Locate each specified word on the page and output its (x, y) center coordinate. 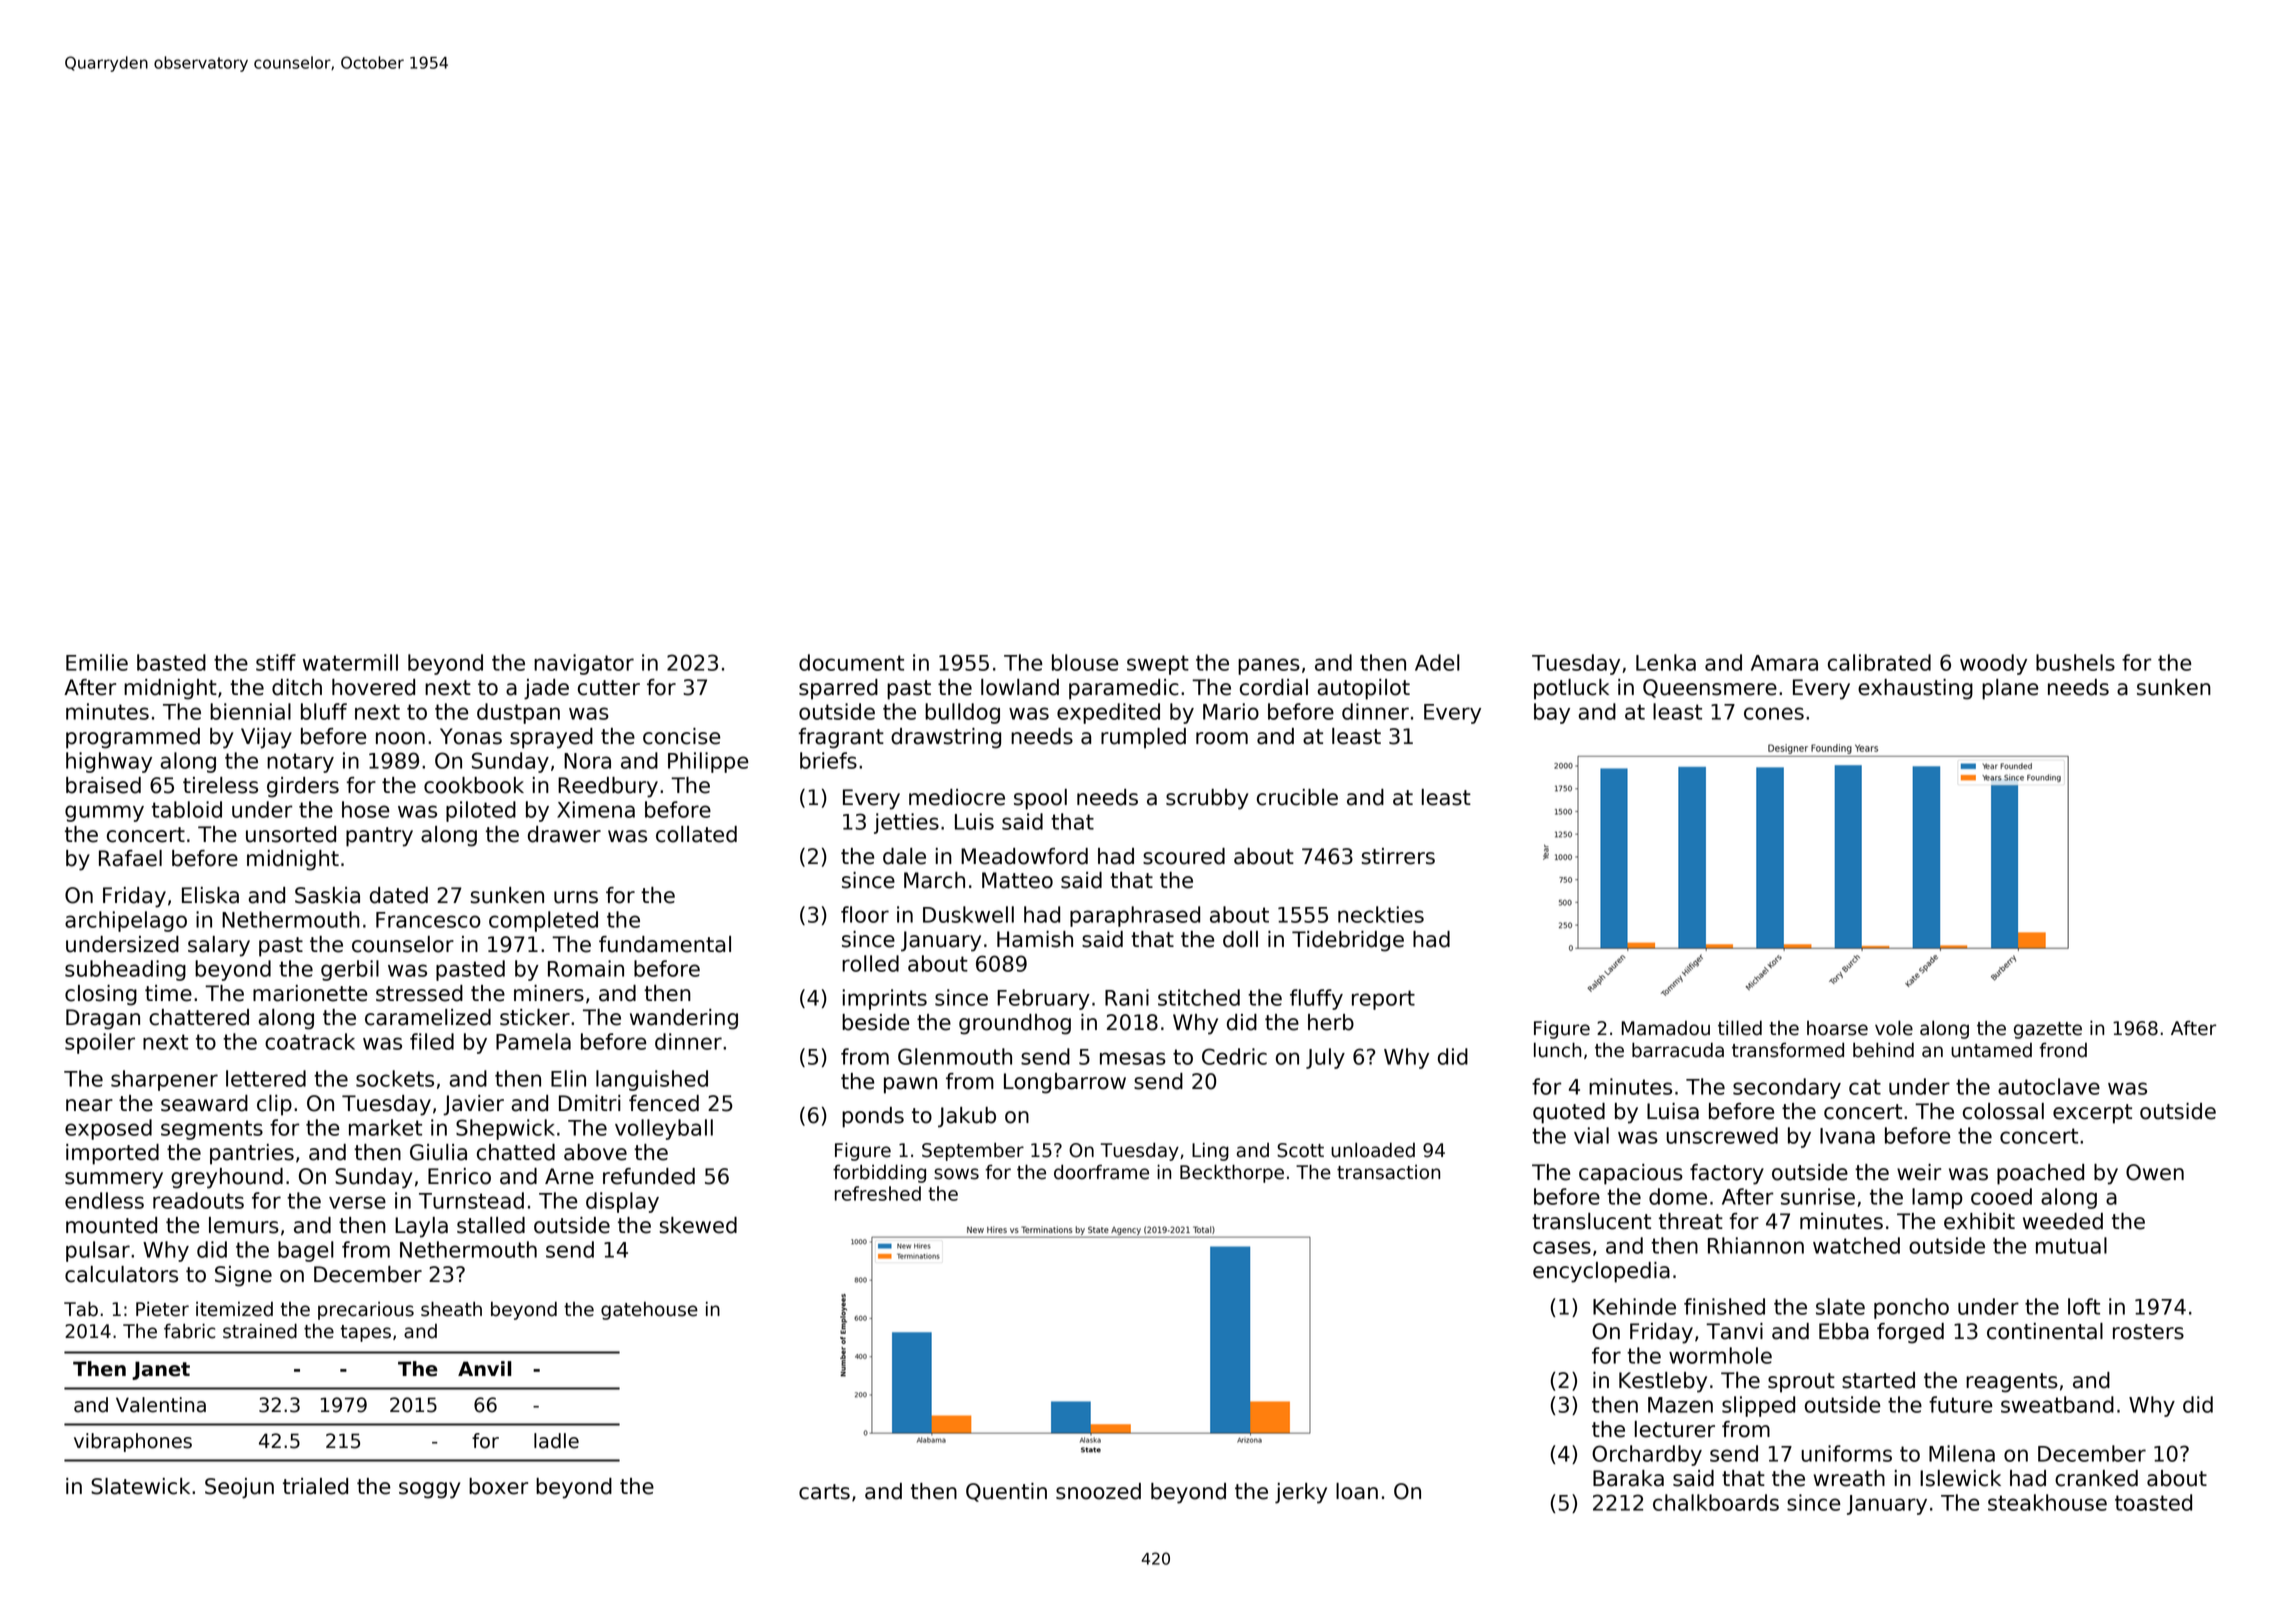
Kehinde (1634, 1306)
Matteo (1017, 880)
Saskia (327, 895)
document (851, 662)
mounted (111, 1225)
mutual (2071, 1245)
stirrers (1398, 856)
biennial (250, 711)
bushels (2075, 662)
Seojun (239, 1488)
